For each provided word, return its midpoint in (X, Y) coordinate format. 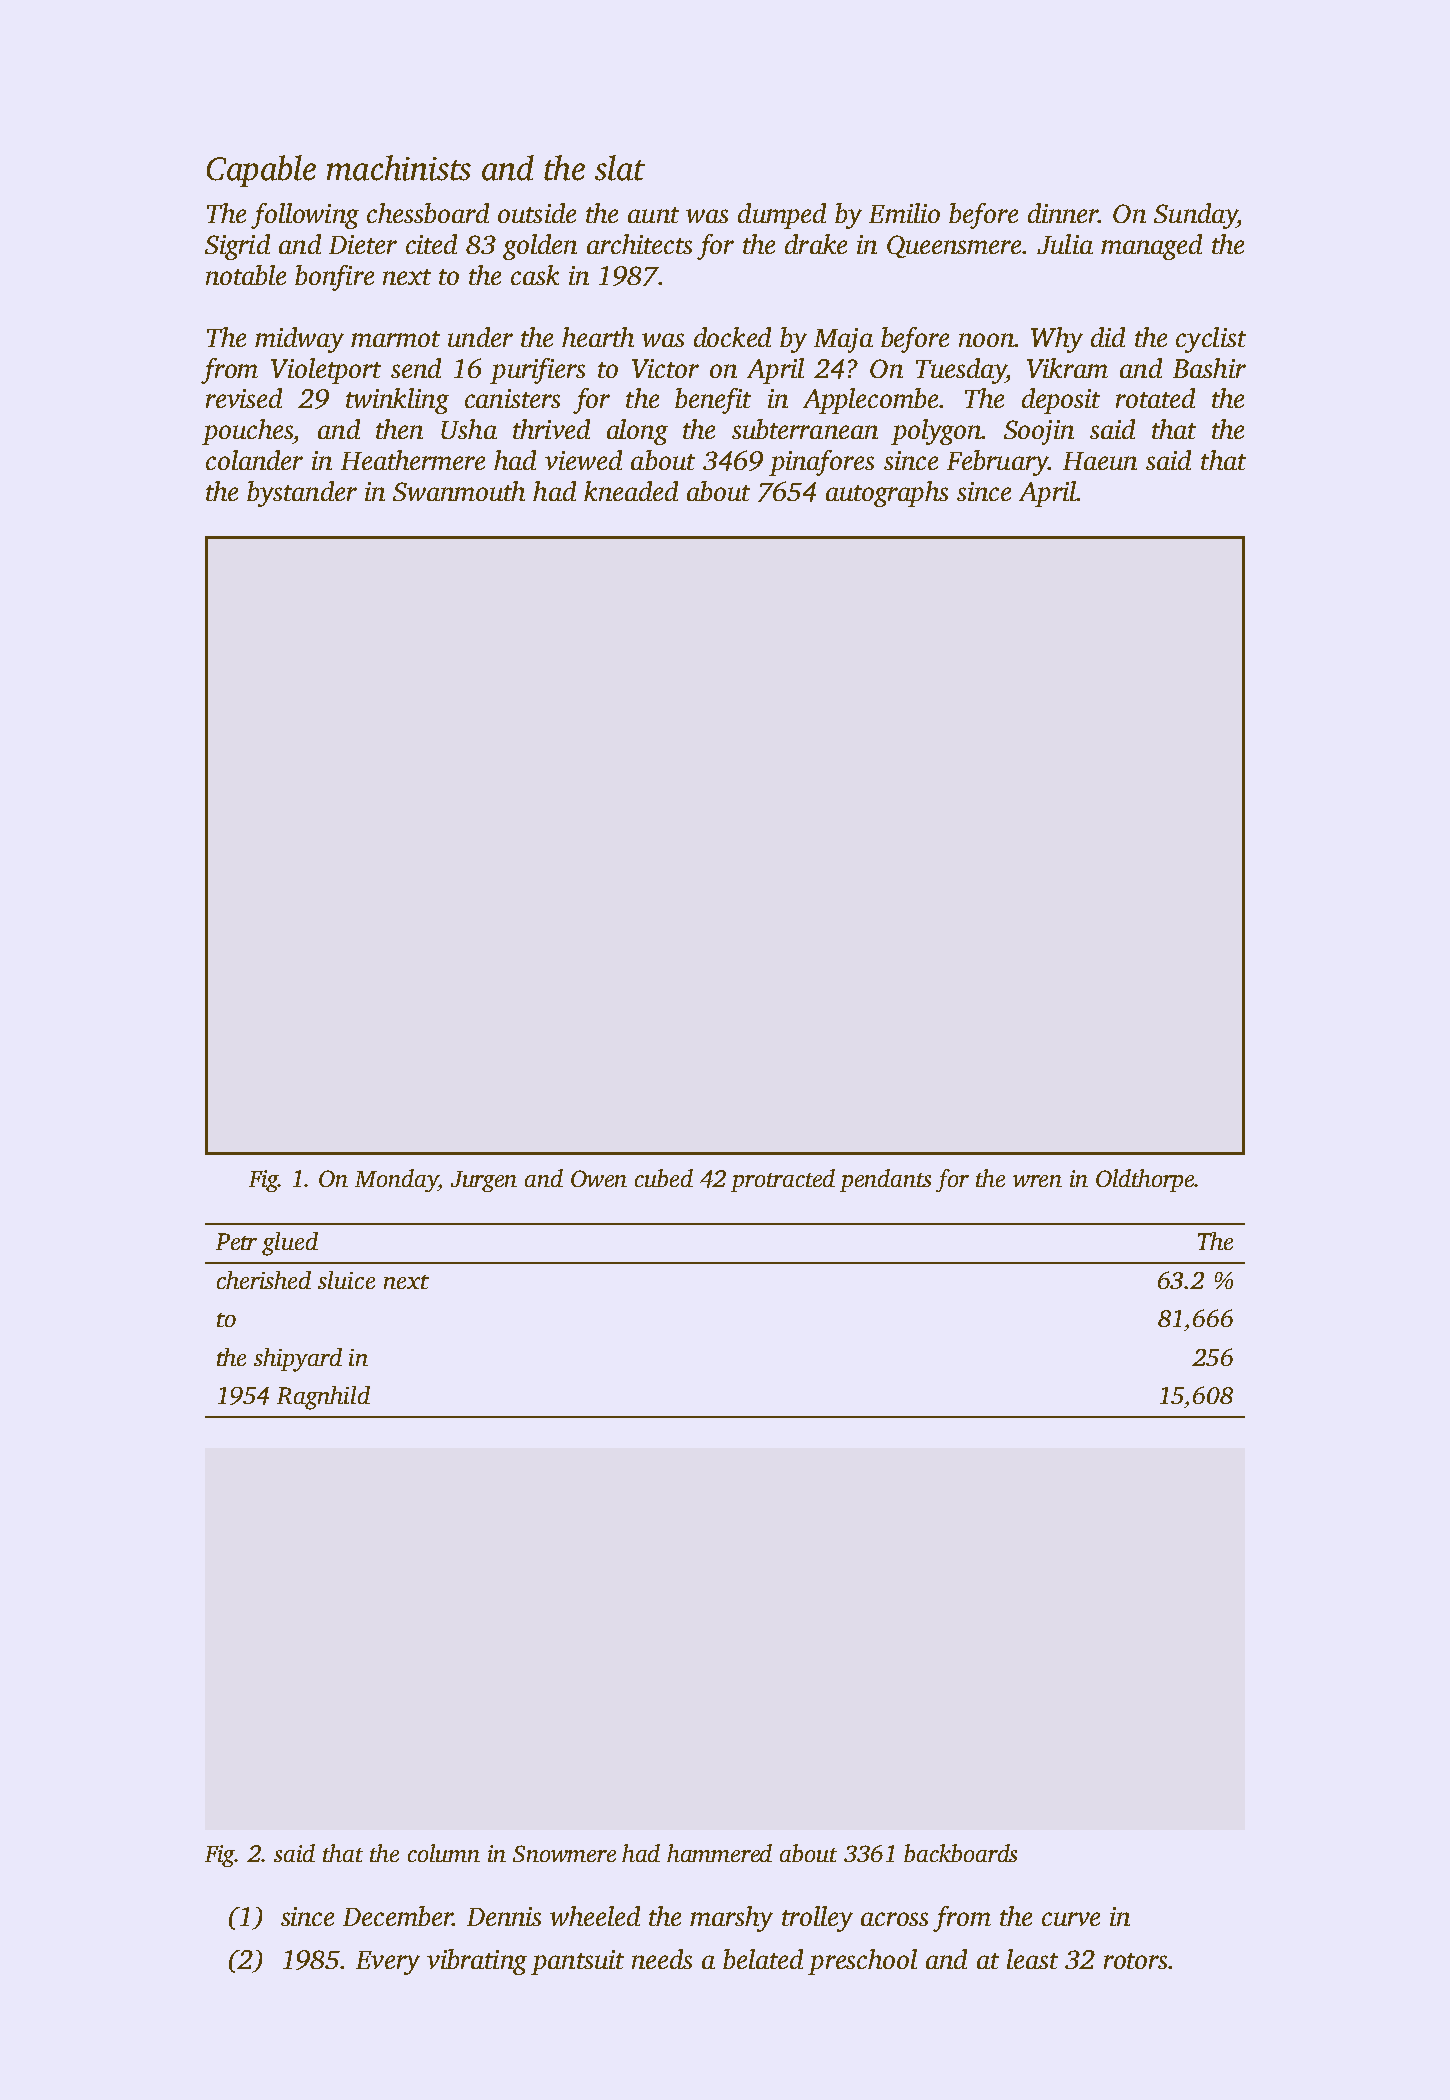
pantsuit (577, 1962)
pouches (247, 432)
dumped (782, 216)
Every (388, 1963)
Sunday (1196, 216)
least (1032, 1959)
